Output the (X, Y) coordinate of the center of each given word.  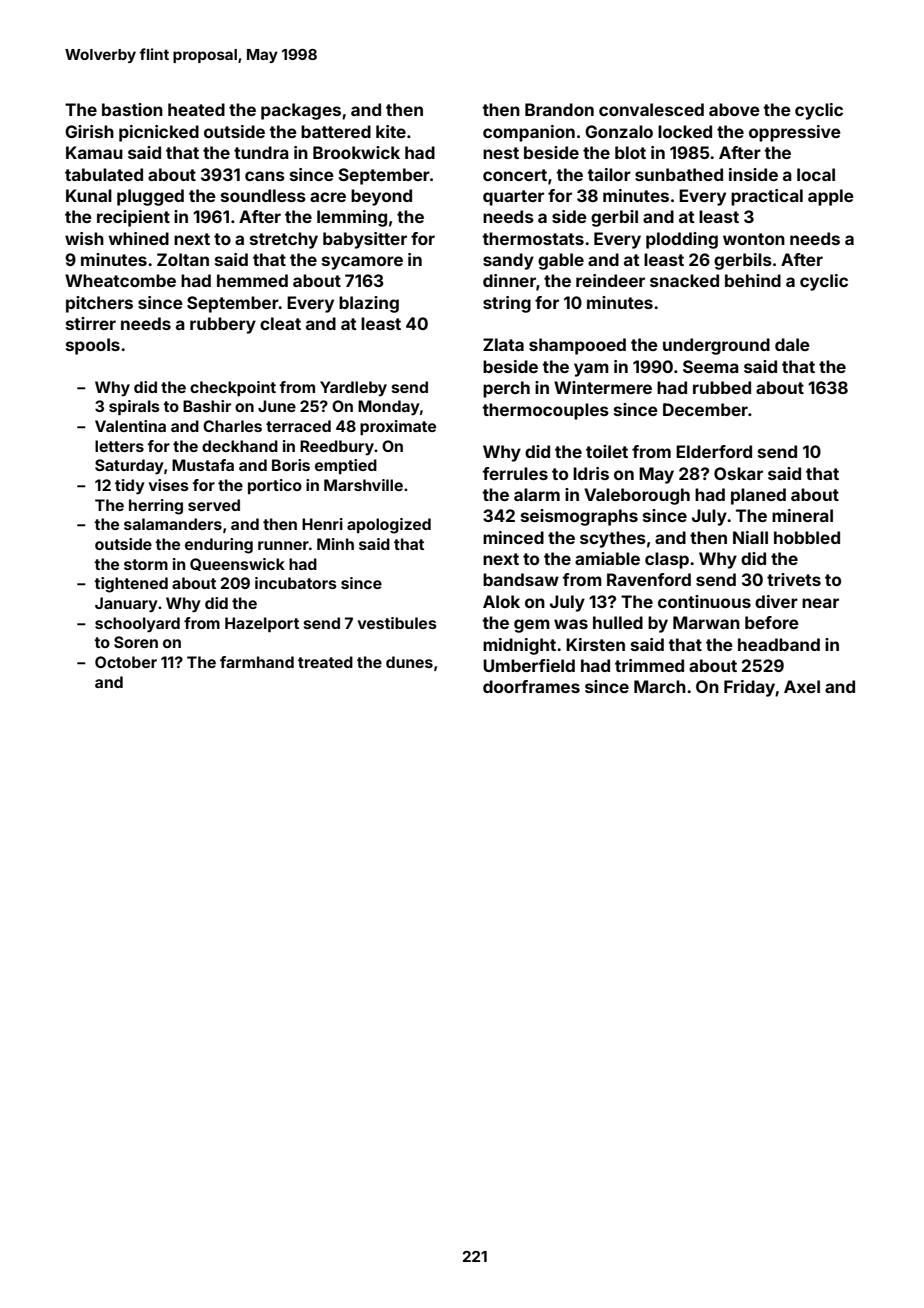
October (126, 662)
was (571, 624)
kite (391, 131)
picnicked (159, 133)
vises (169, 485)
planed (758, 496)
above (734, 109)
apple (831, 197)
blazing (369, 304)
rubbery (223, 325)
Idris (591, 473)
